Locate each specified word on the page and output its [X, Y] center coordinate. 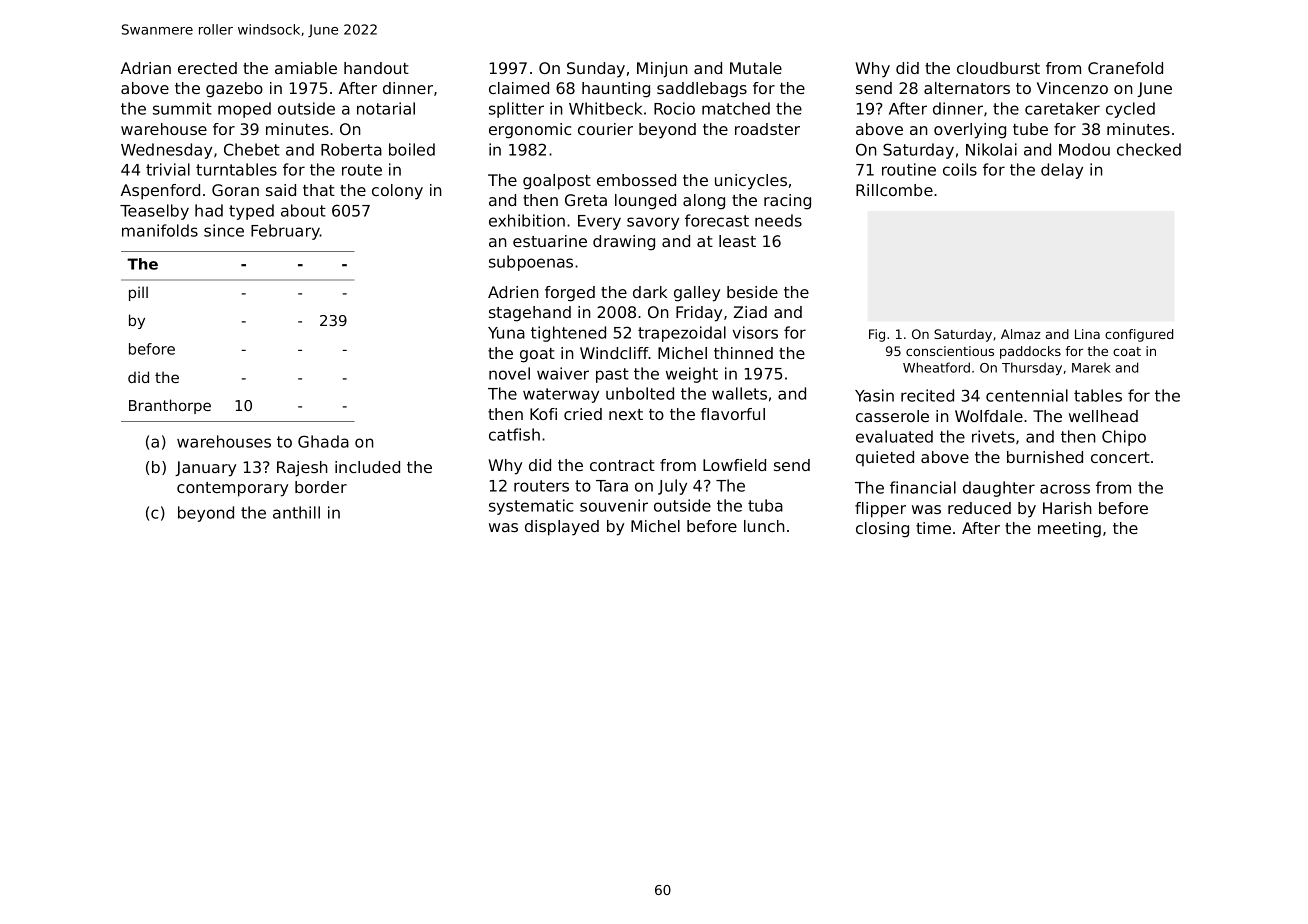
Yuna [506, 333]
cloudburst [998, 68]
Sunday [596, 70]
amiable [306, 68]
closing [882, 530]
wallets [739, 393]
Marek [1091, 368]
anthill [296, 512]
